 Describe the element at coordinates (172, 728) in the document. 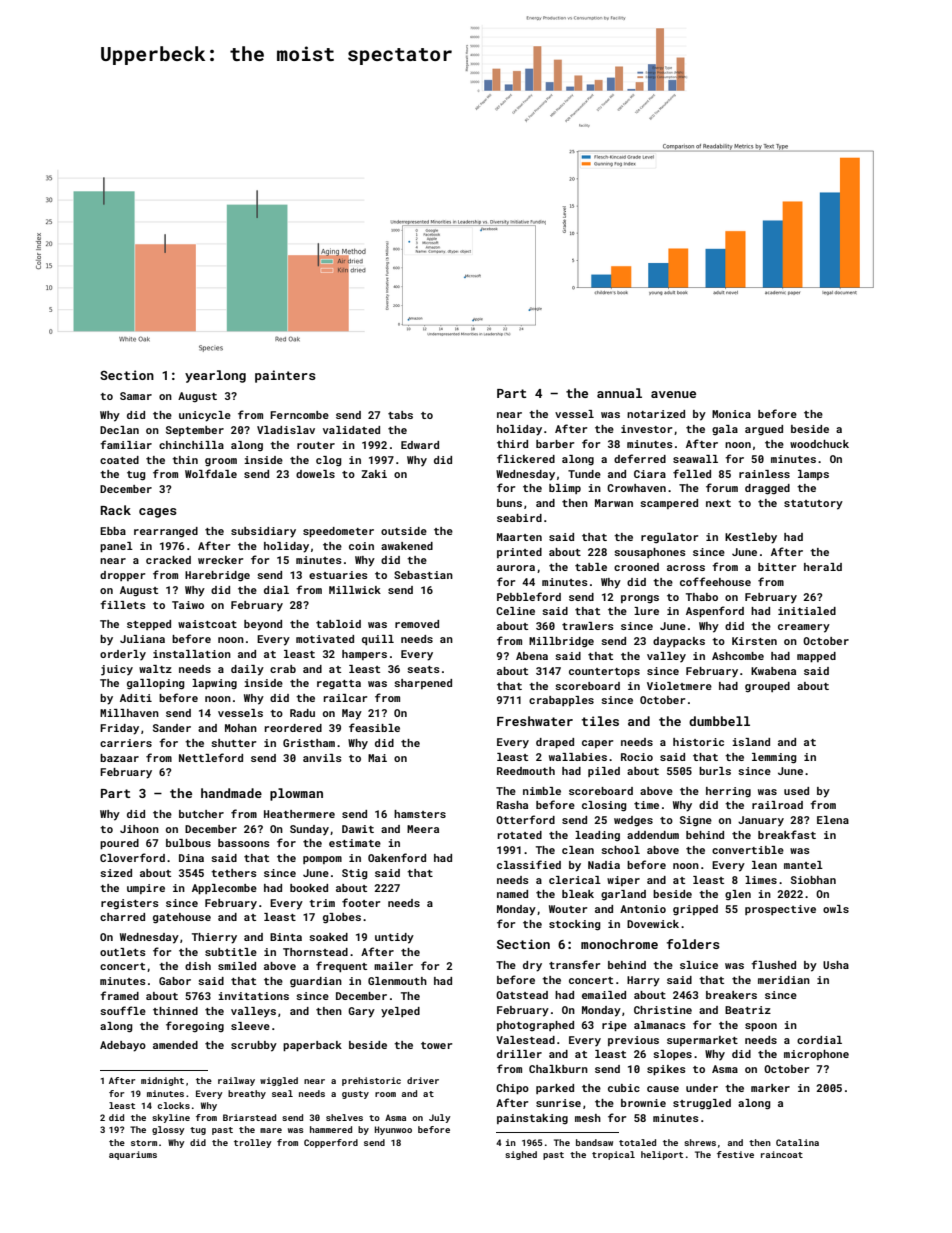

I see `Sander` at that location.
